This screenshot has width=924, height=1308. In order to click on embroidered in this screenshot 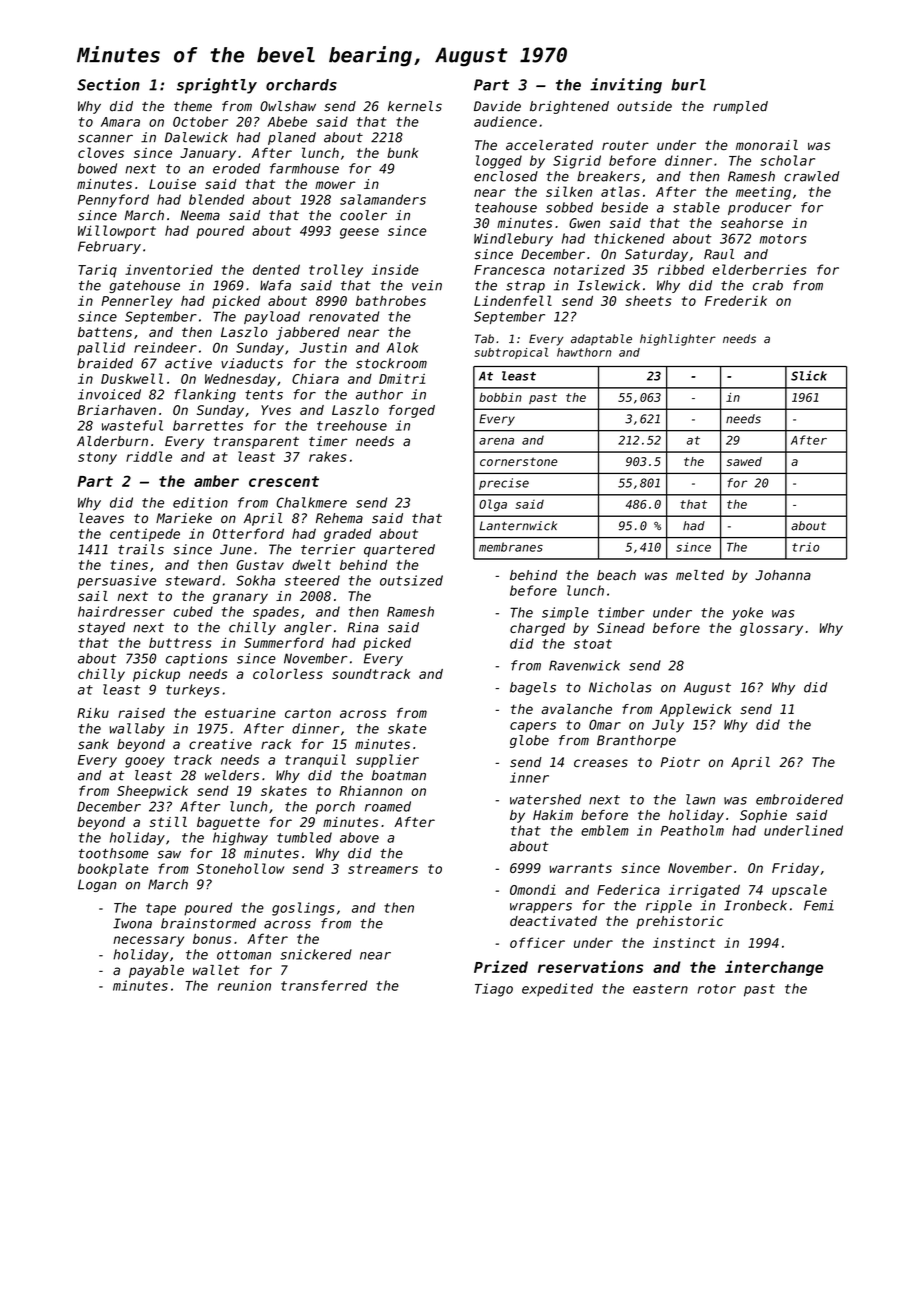, I will do `click(799, 799)`.
